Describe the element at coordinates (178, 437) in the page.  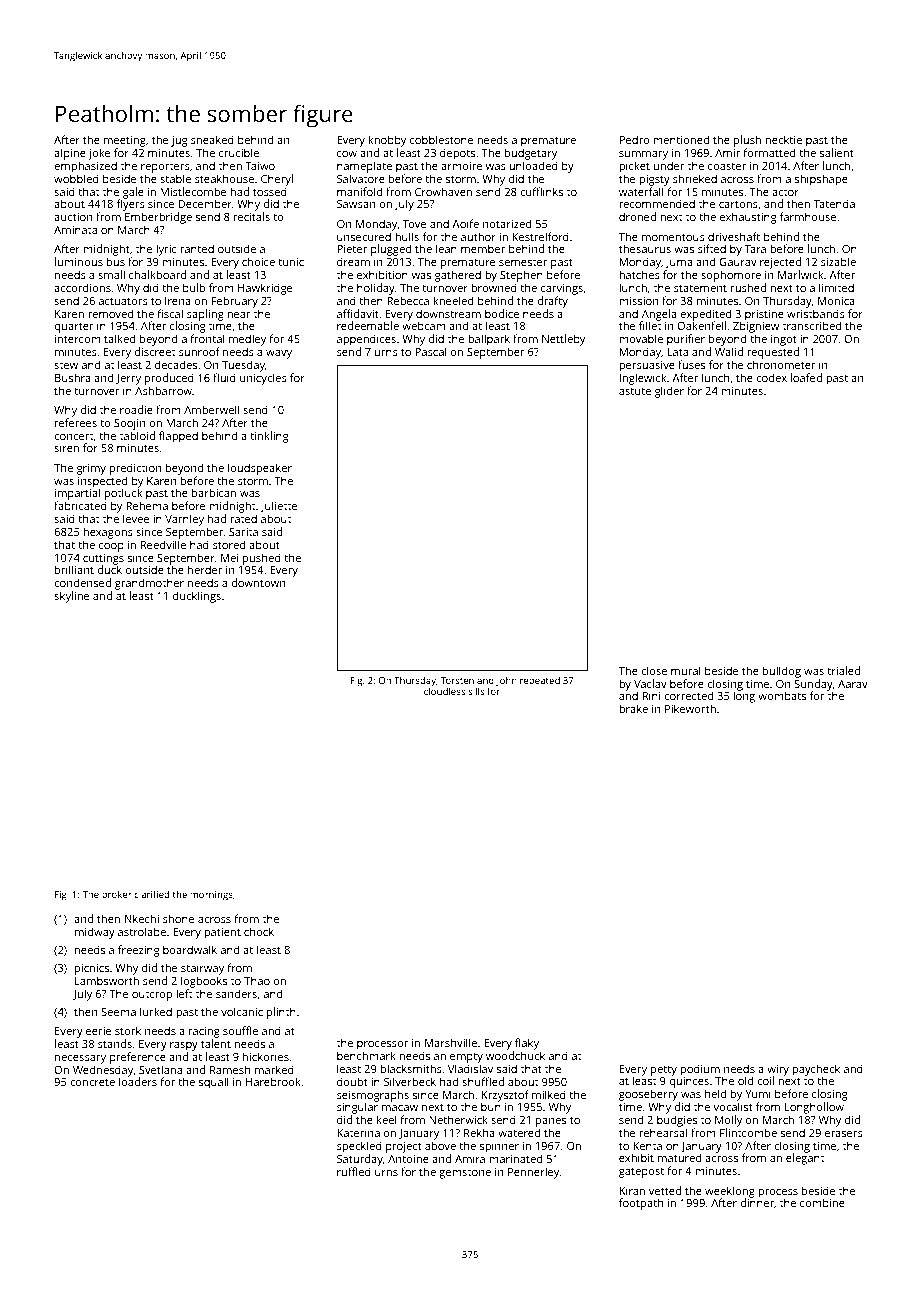
I see `flapped` at that location.
